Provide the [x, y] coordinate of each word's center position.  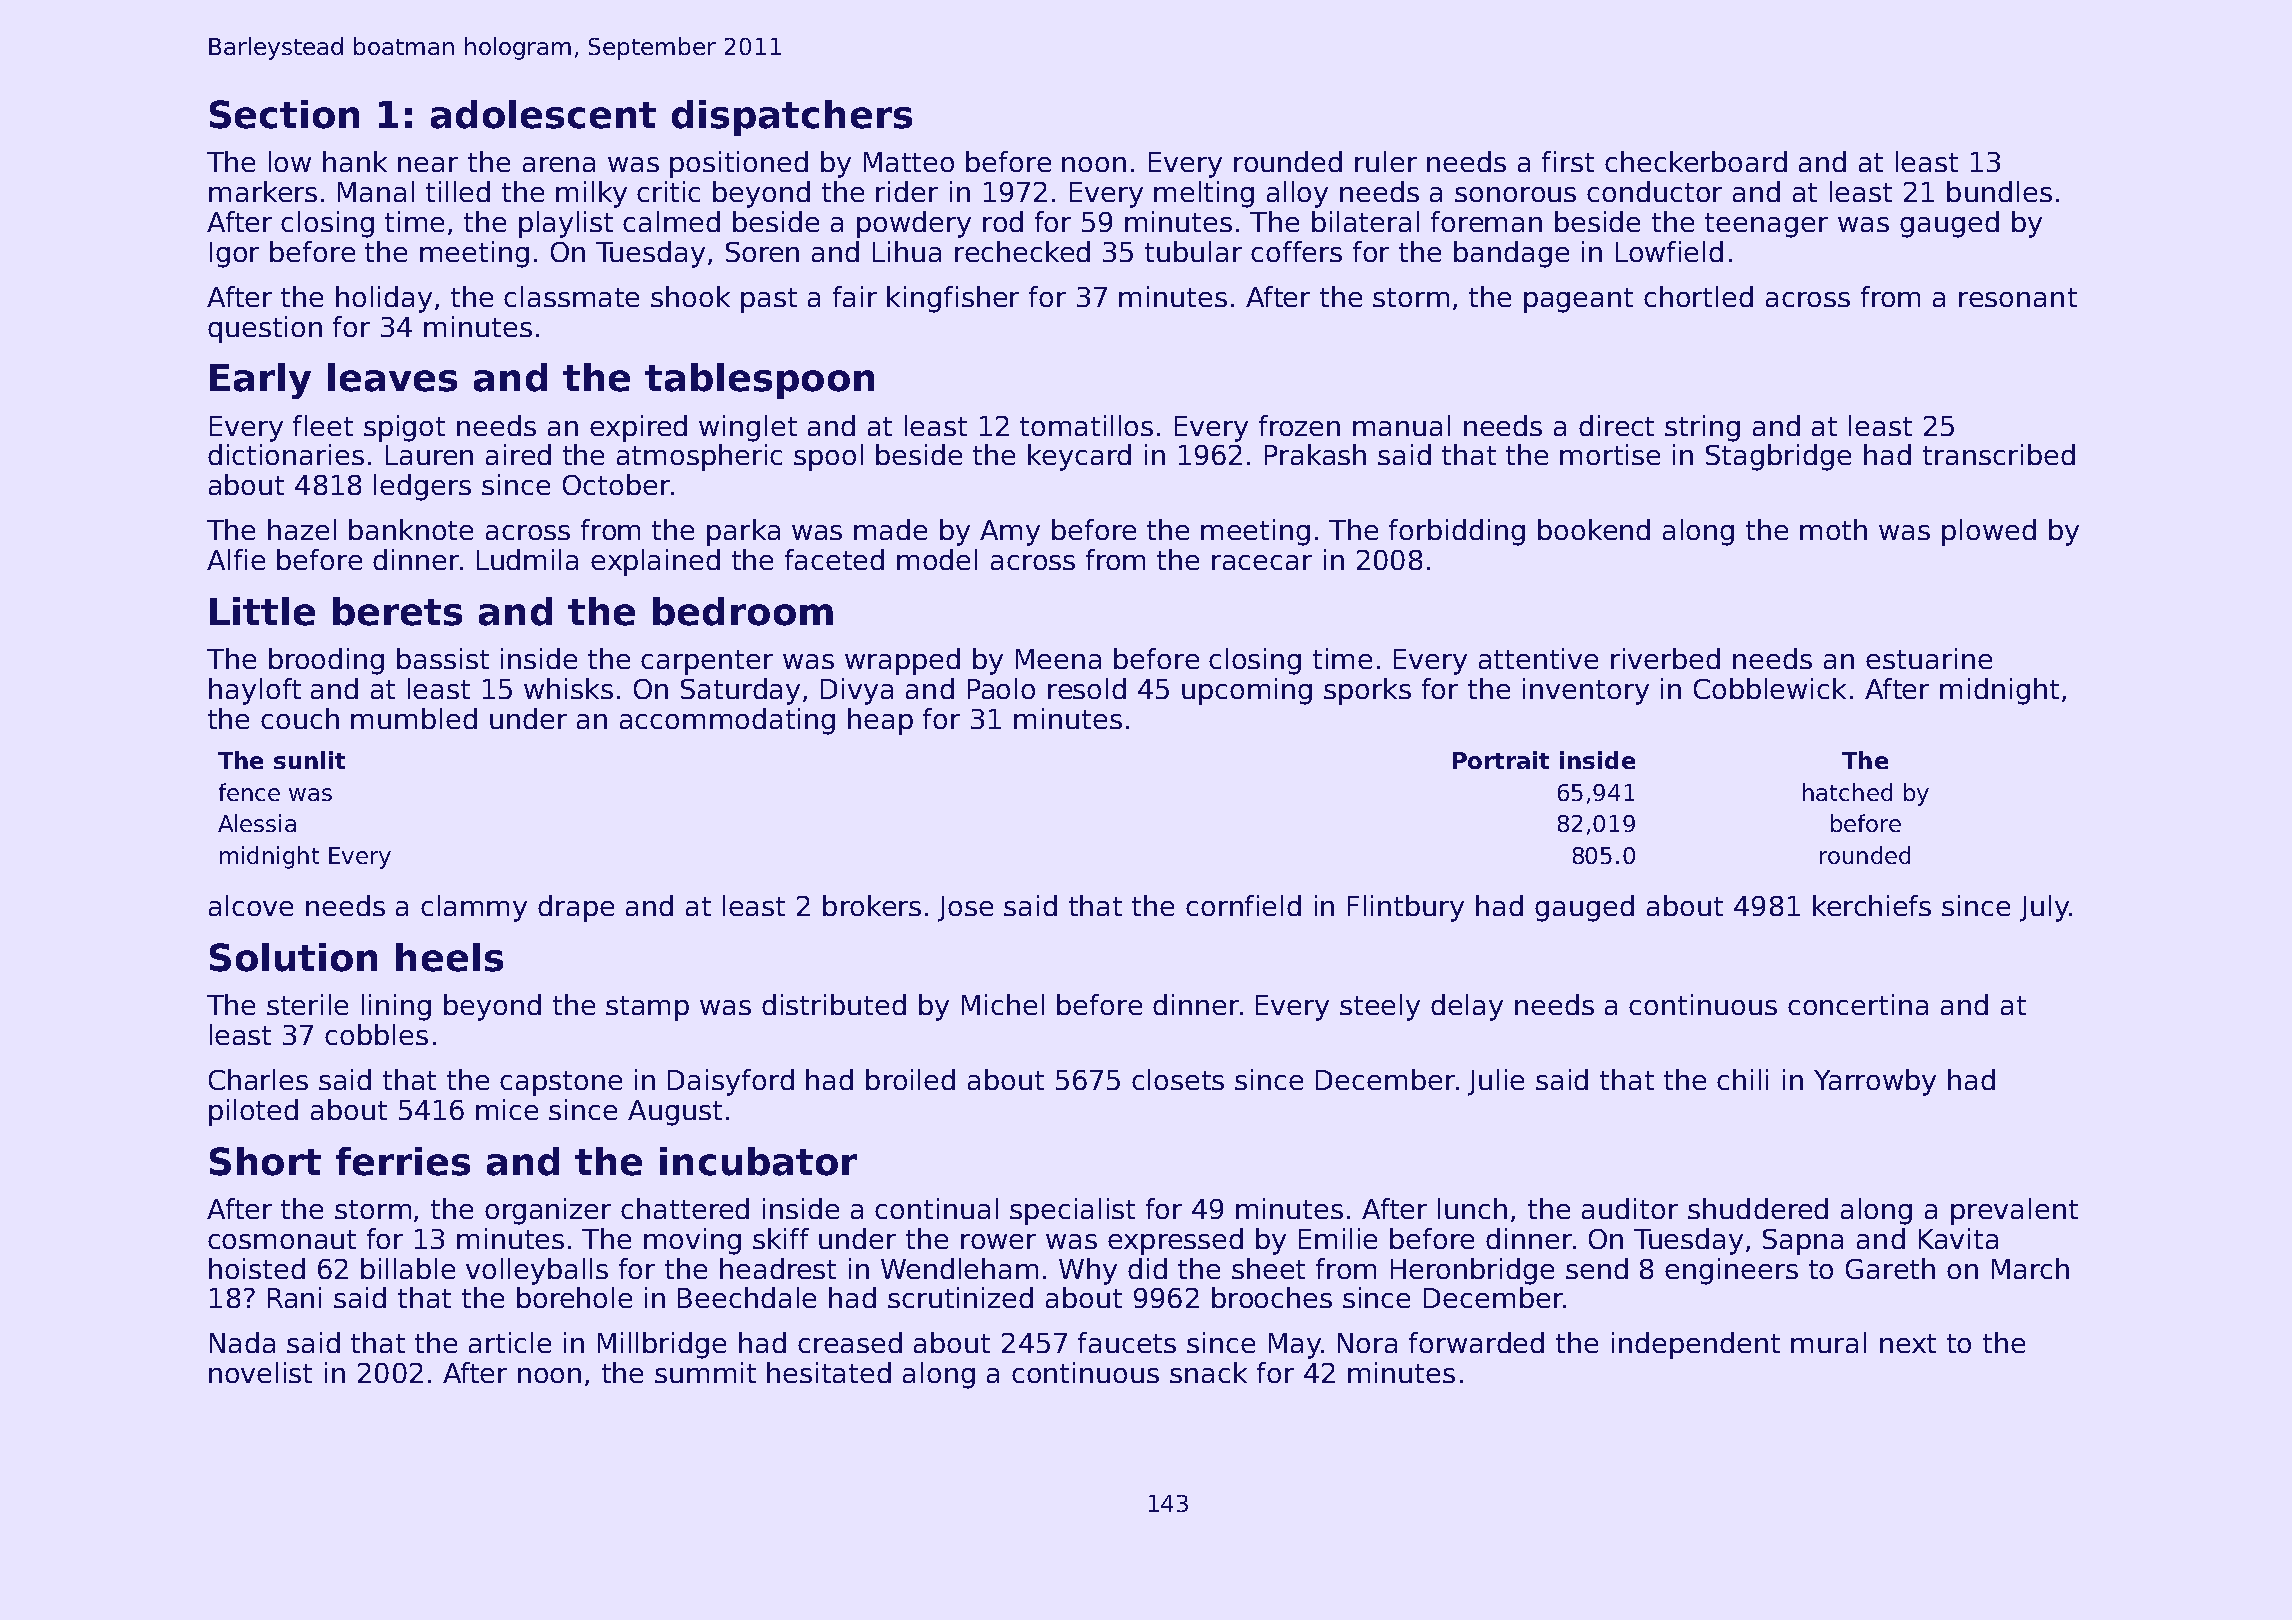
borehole [574, 1297]
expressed [1175, 1241]
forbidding [1457, 532]
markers [263, 191]
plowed [1989, 532]
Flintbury [1406, 908]
